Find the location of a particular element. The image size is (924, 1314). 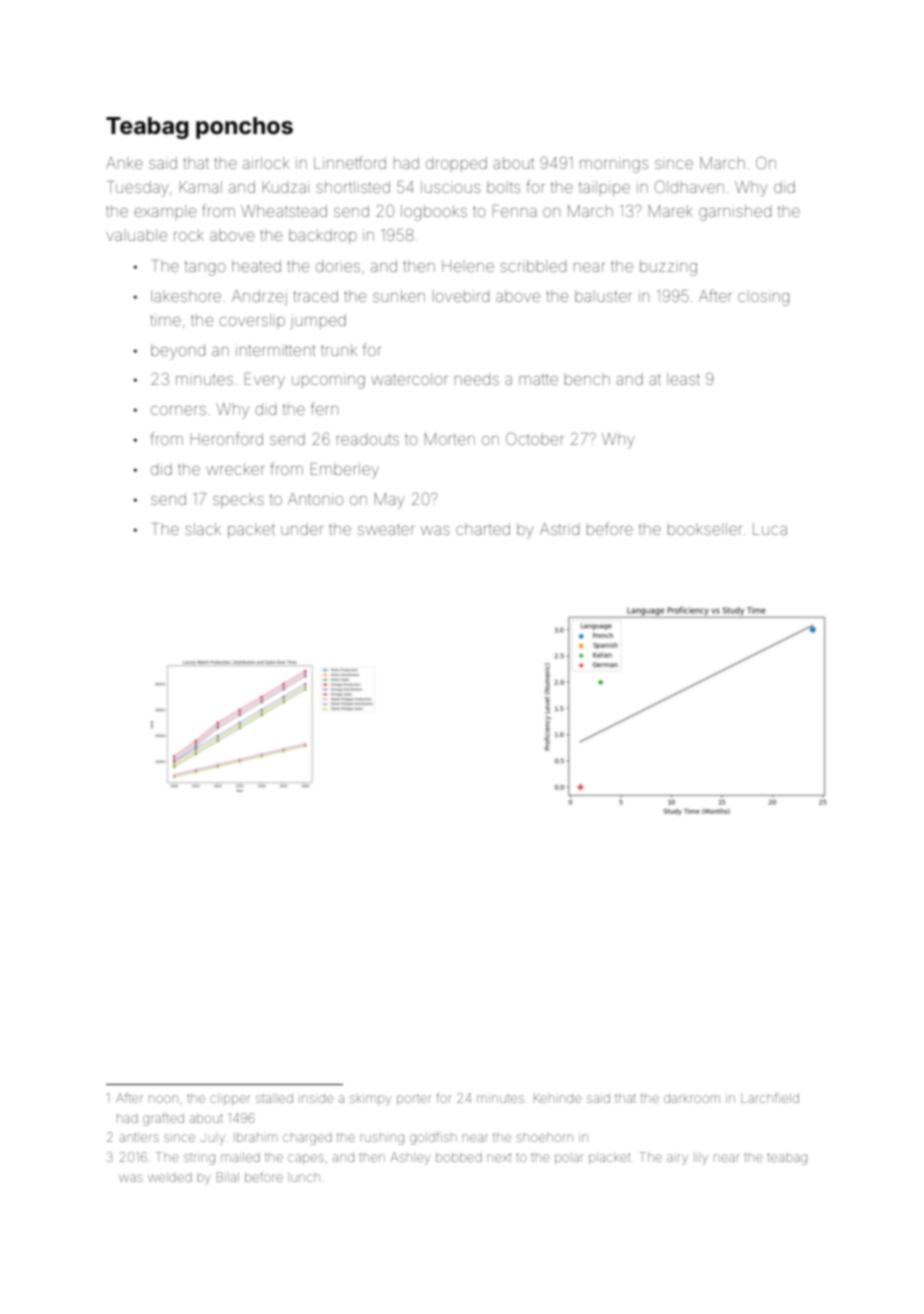

tailpipe is located at coordinates (604, 188).
